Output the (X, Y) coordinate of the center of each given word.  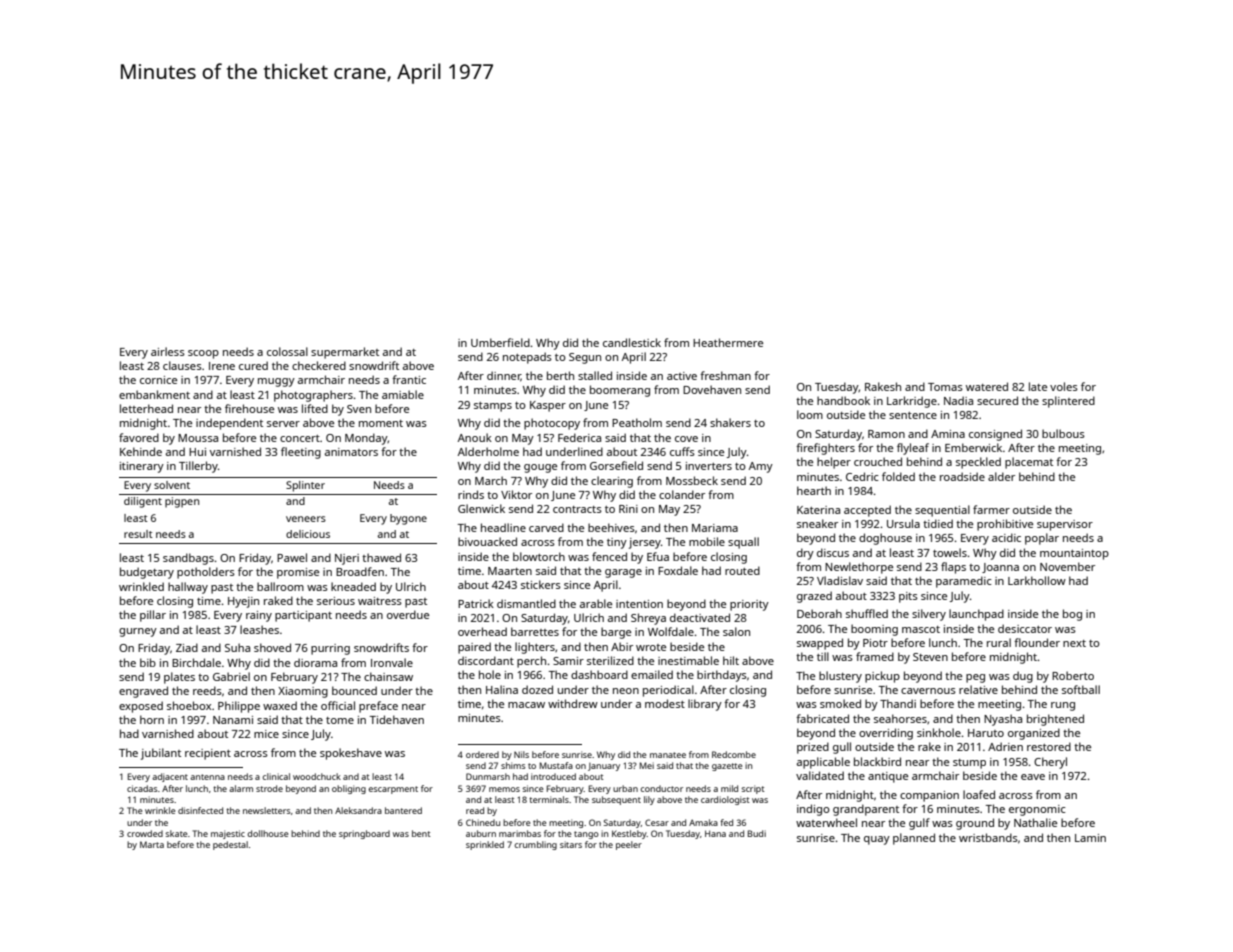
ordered (482, 754)
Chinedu (483, 822)
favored (139, 437)
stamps (493, 407)
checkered (319, 365)
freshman (725, 375)
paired (474, 648)
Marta (152, 844)
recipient (208, 754)
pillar (153, 616)
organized (1034, 734)
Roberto (1073, 675)
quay (877, 840)
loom (810, 414)
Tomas (945, 387)
